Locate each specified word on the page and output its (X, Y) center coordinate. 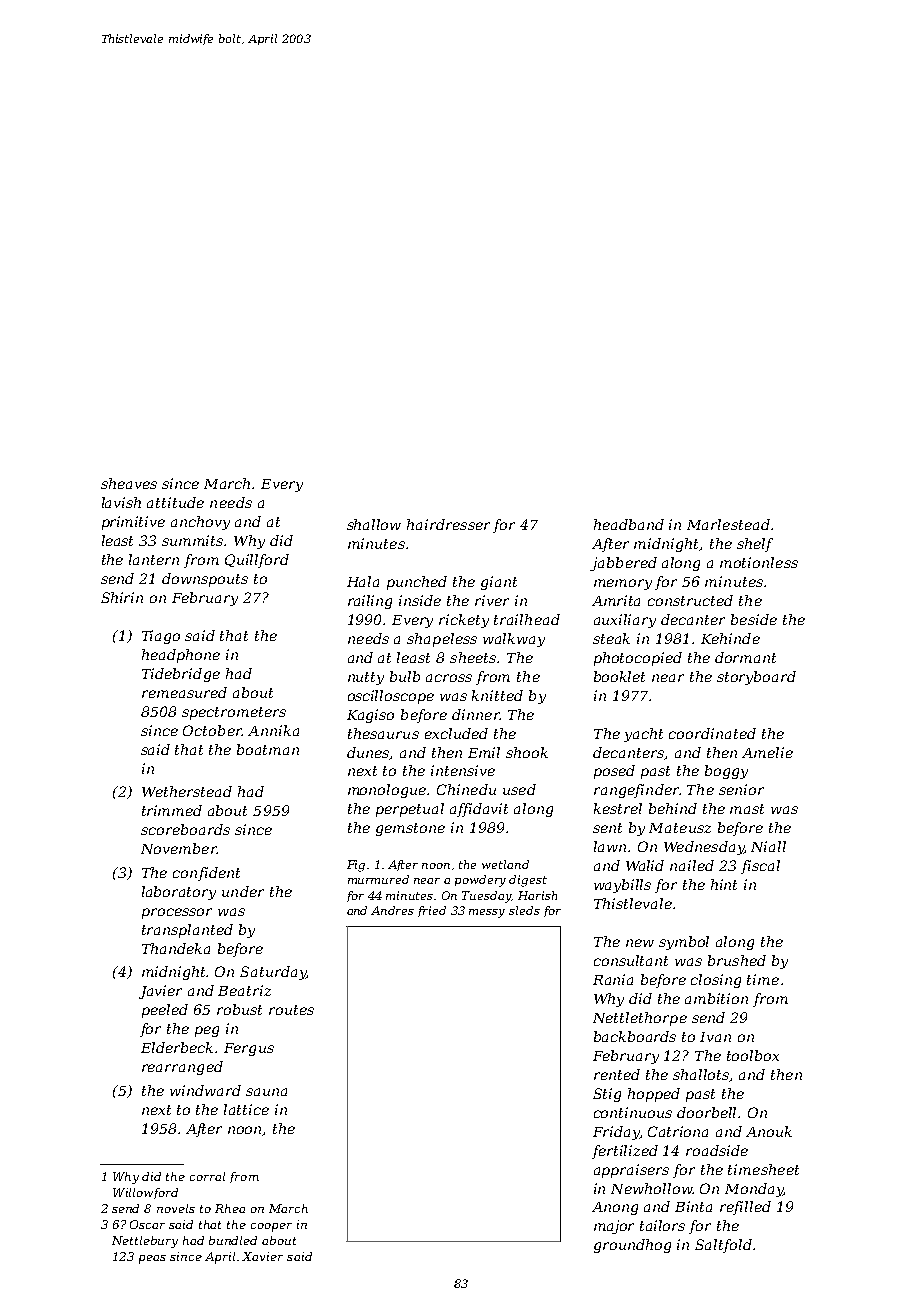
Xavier (262, 1256)
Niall (768, 846)
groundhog (632, 1246)
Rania (613, 979)
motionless (759, 562)
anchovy (200, 523)
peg (207, 1031)
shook (527, 752)
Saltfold (723, 1246)
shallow (374, 524)
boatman (268, 749)
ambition (716, 998)
